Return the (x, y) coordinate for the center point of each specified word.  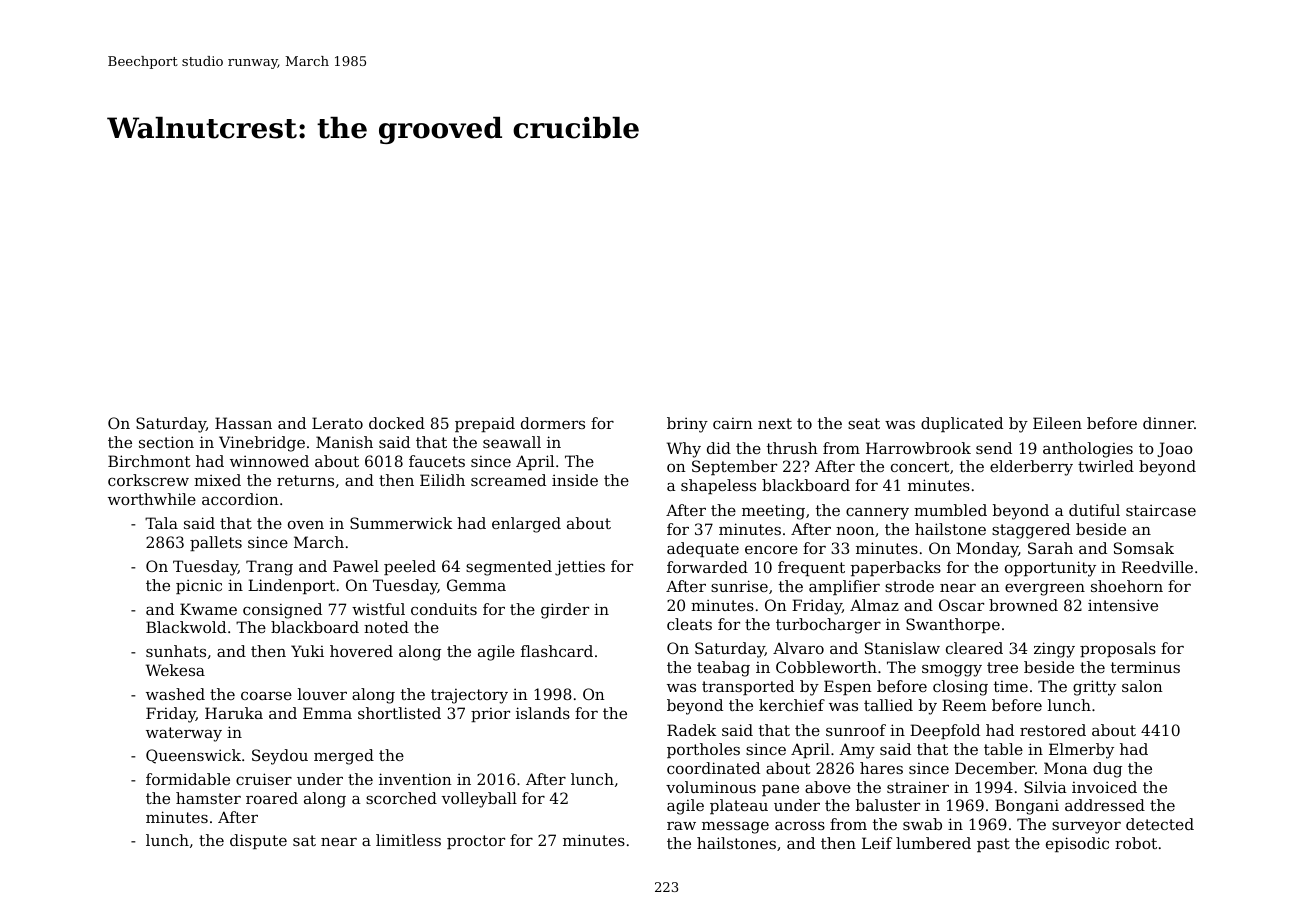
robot (1136, 843)
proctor (476, 842)
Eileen (1057, 423)
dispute (258, 841)
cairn (733, 423)
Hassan (243, 423)
